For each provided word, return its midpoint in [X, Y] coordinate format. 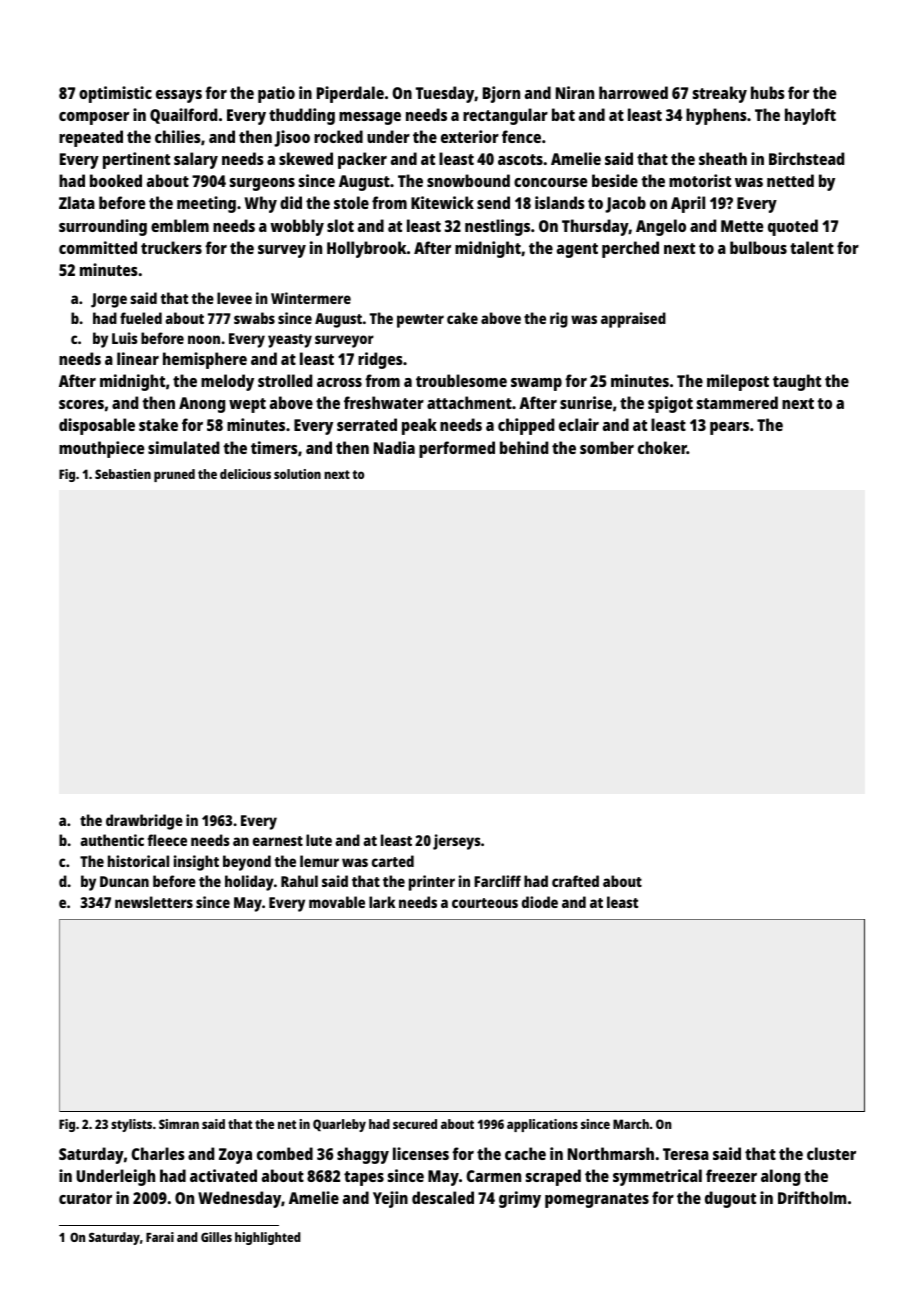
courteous [485, 903]
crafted [575, 881]
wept [247, 405]
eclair [579, 424]
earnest [278, 841]
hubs [768, 92]
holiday [249, 883]
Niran [575, 92]
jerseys [457, 842]
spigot [670, 404]
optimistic [115, 94]
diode [540, 902]
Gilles [216, 1237]
